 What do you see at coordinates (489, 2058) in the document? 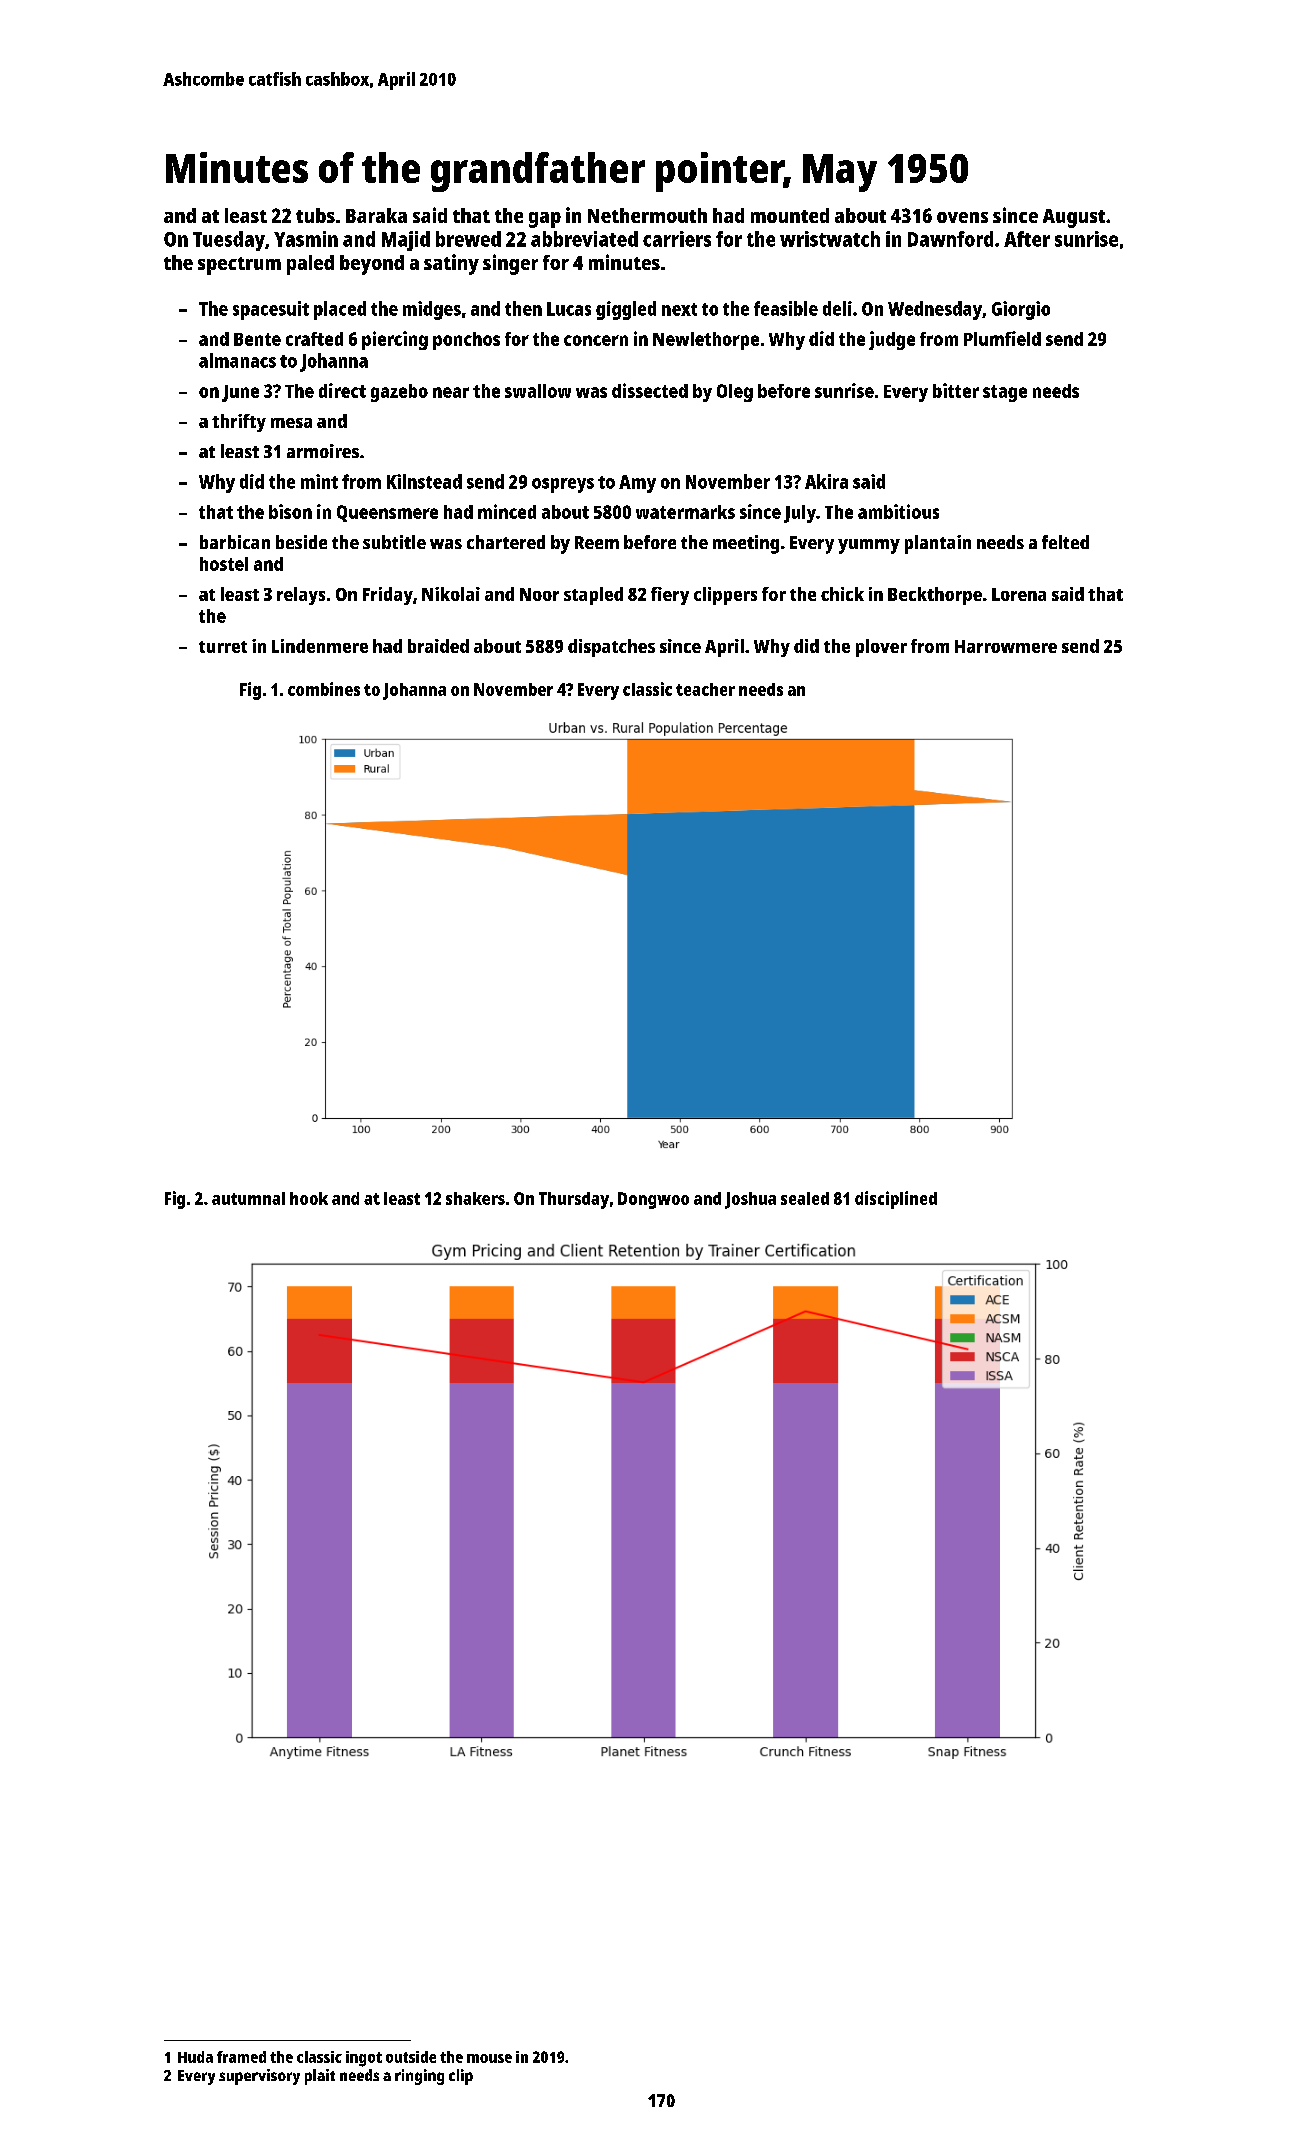
I see `mouse` at bounding box center [489, 2058].
